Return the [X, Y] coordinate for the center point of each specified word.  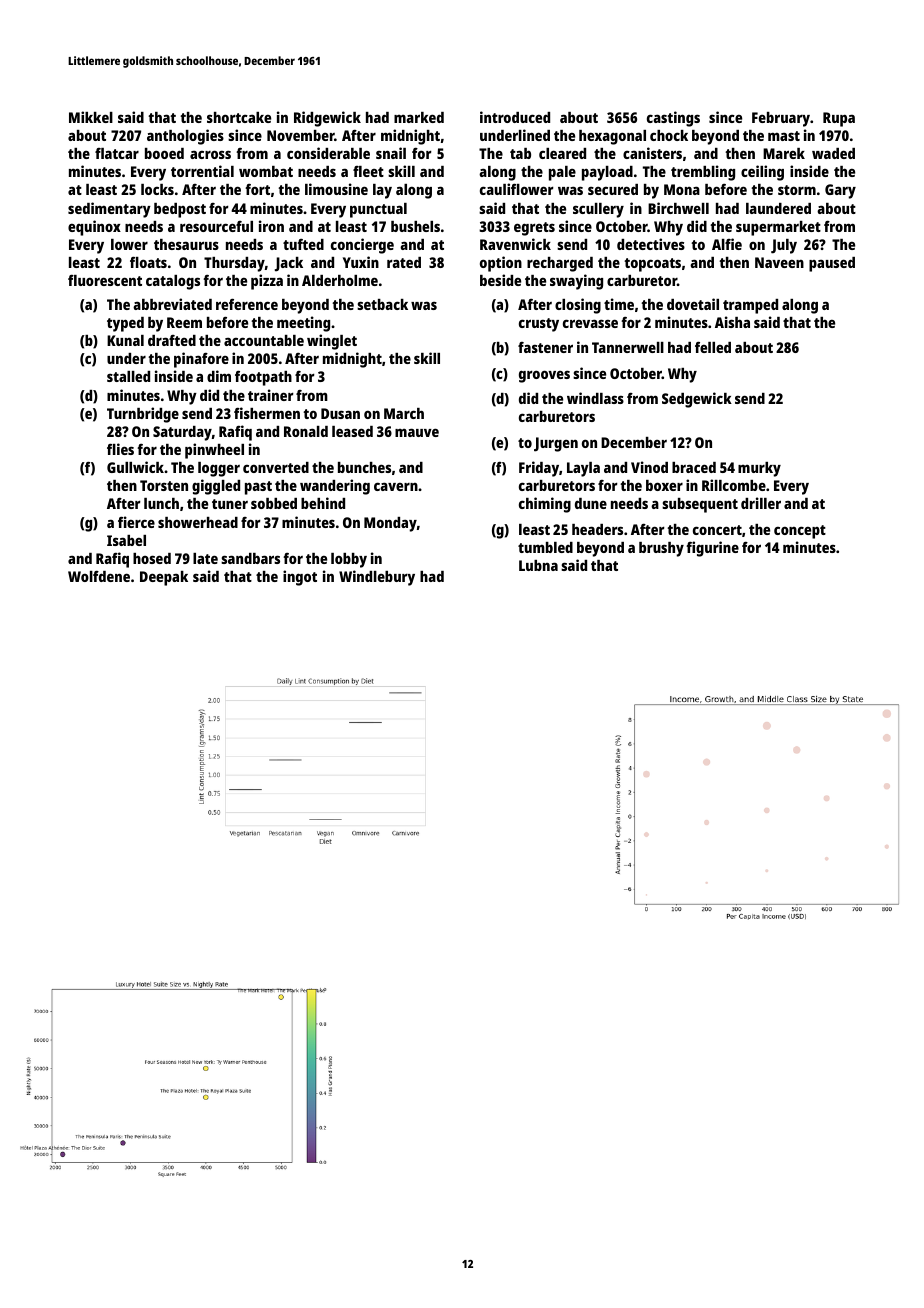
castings [673, 119]
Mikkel [91, 117]
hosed [152, 558]
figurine [712, 549]
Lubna [538, 565]
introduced [515, 117]
